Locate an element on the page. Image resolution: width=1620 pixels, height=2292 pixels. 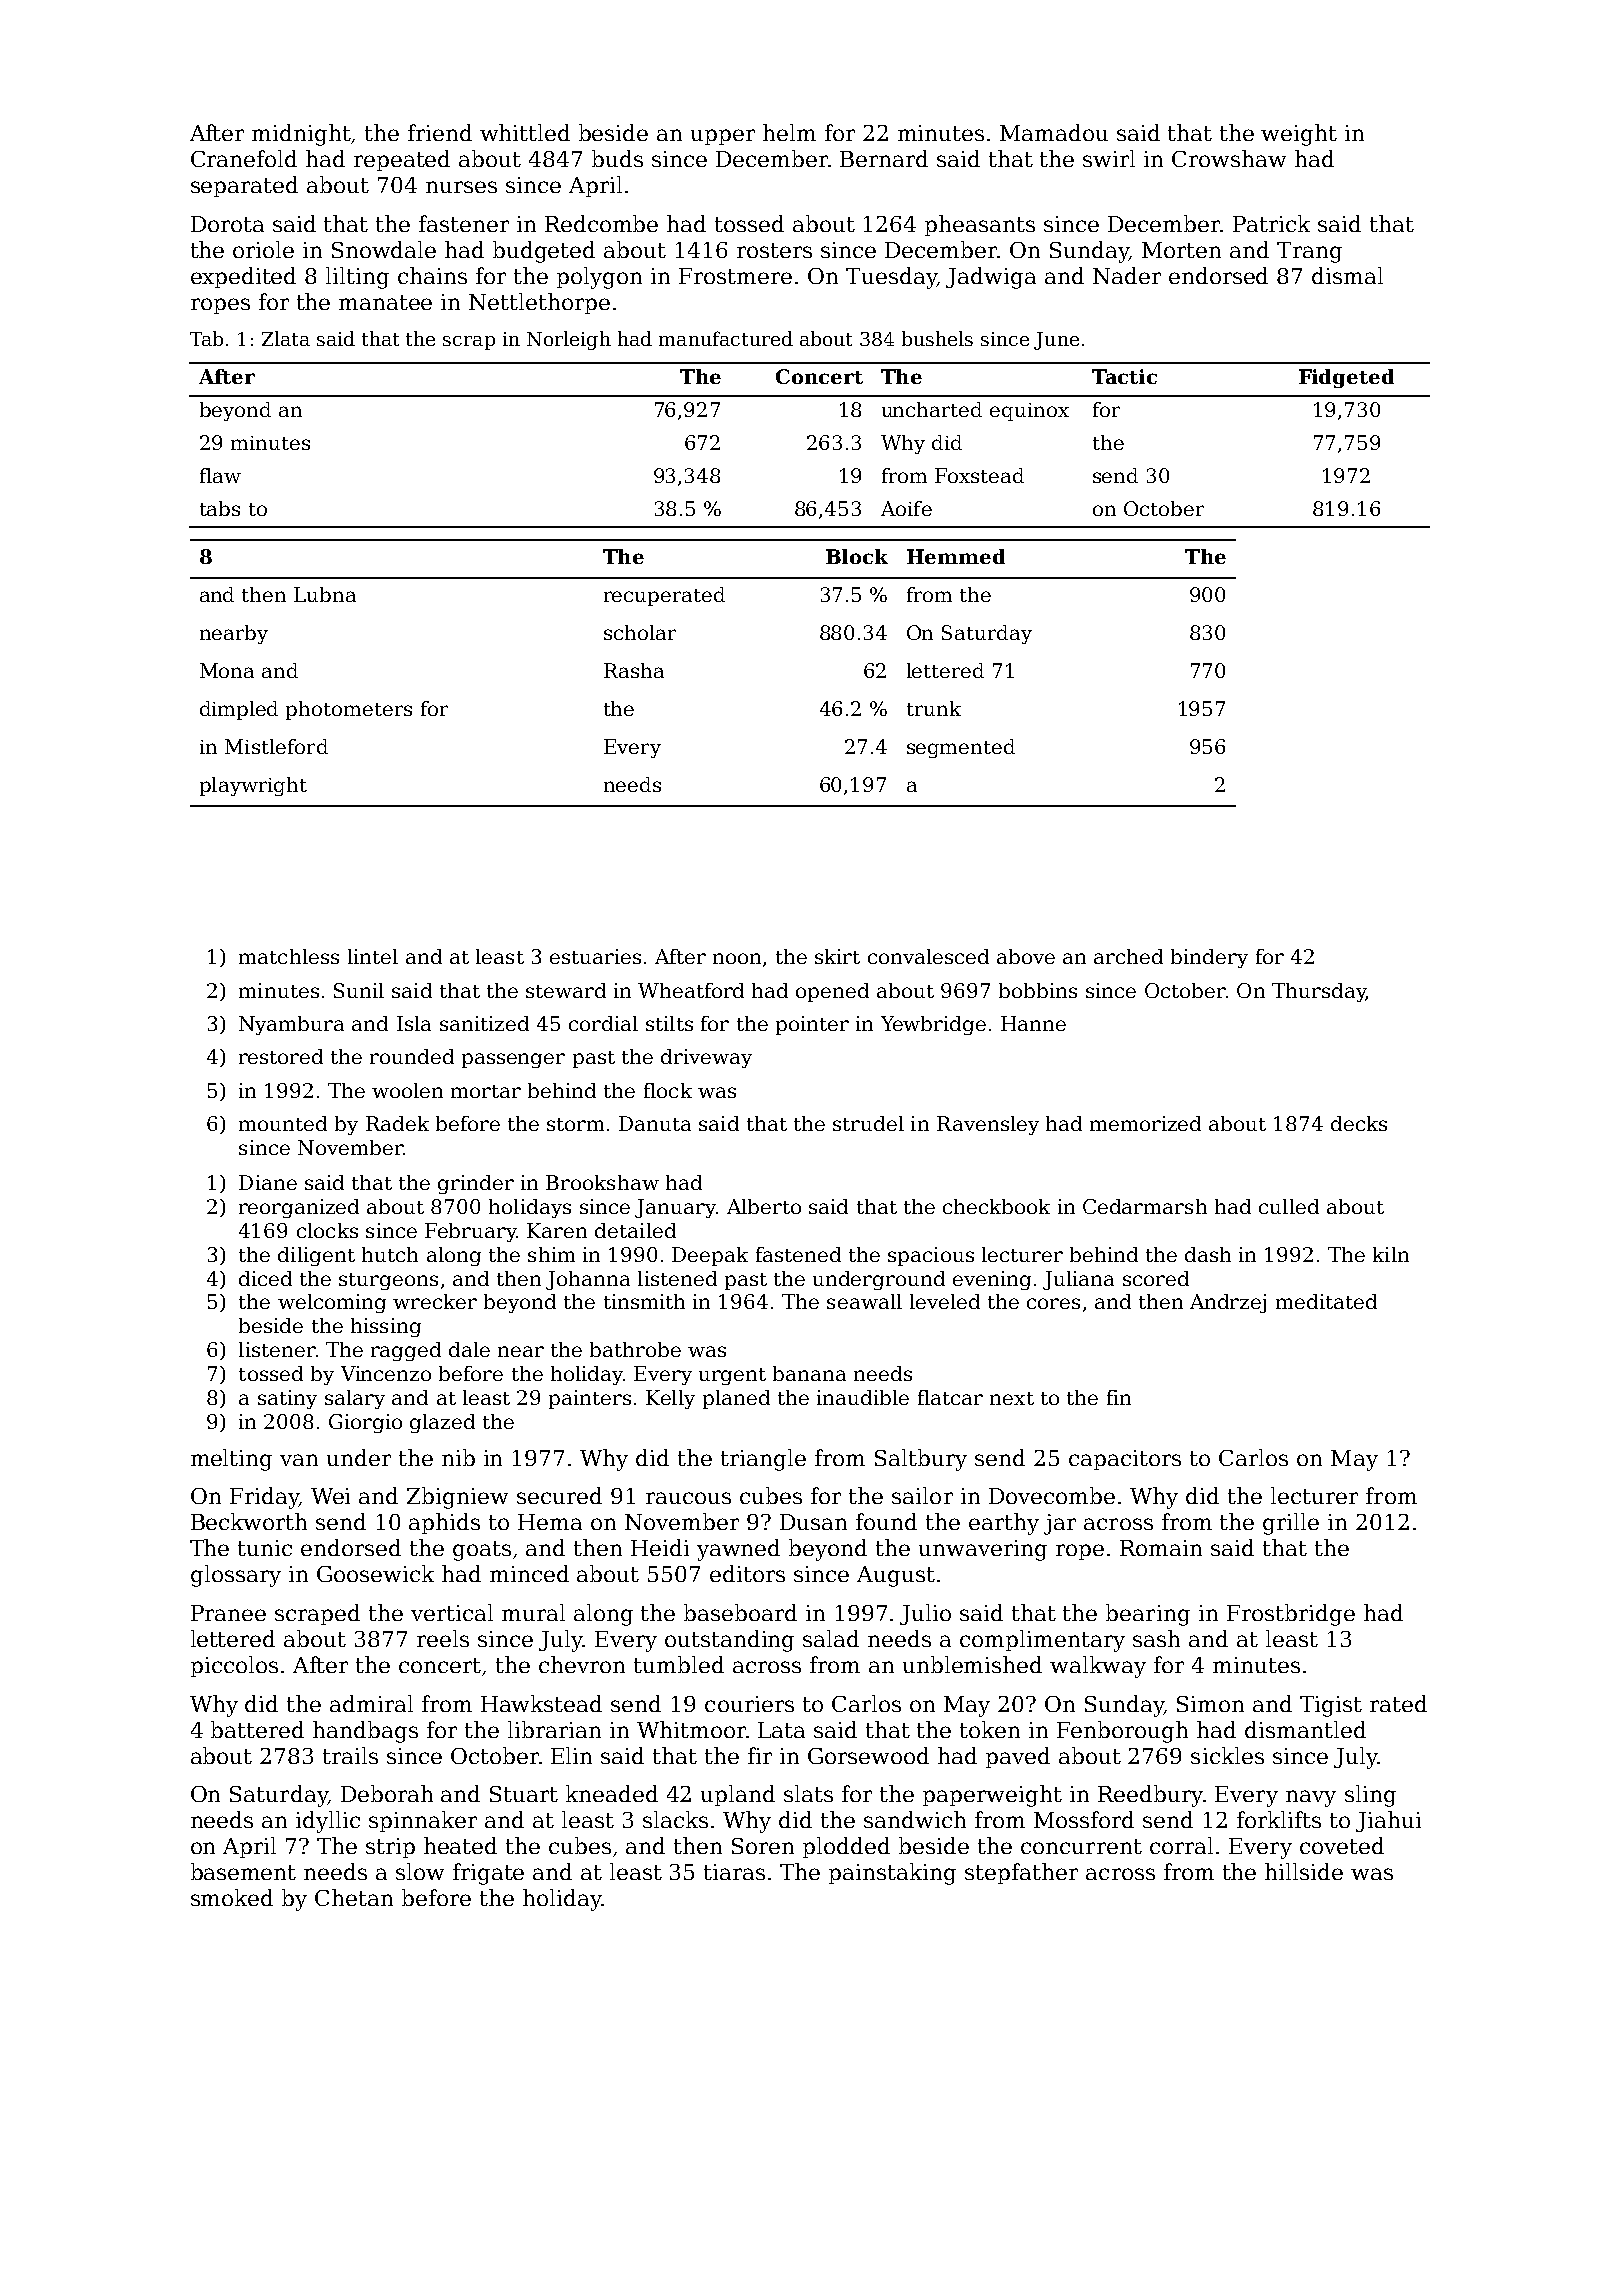
stepfather is located at coordinates (1021, 1873).
